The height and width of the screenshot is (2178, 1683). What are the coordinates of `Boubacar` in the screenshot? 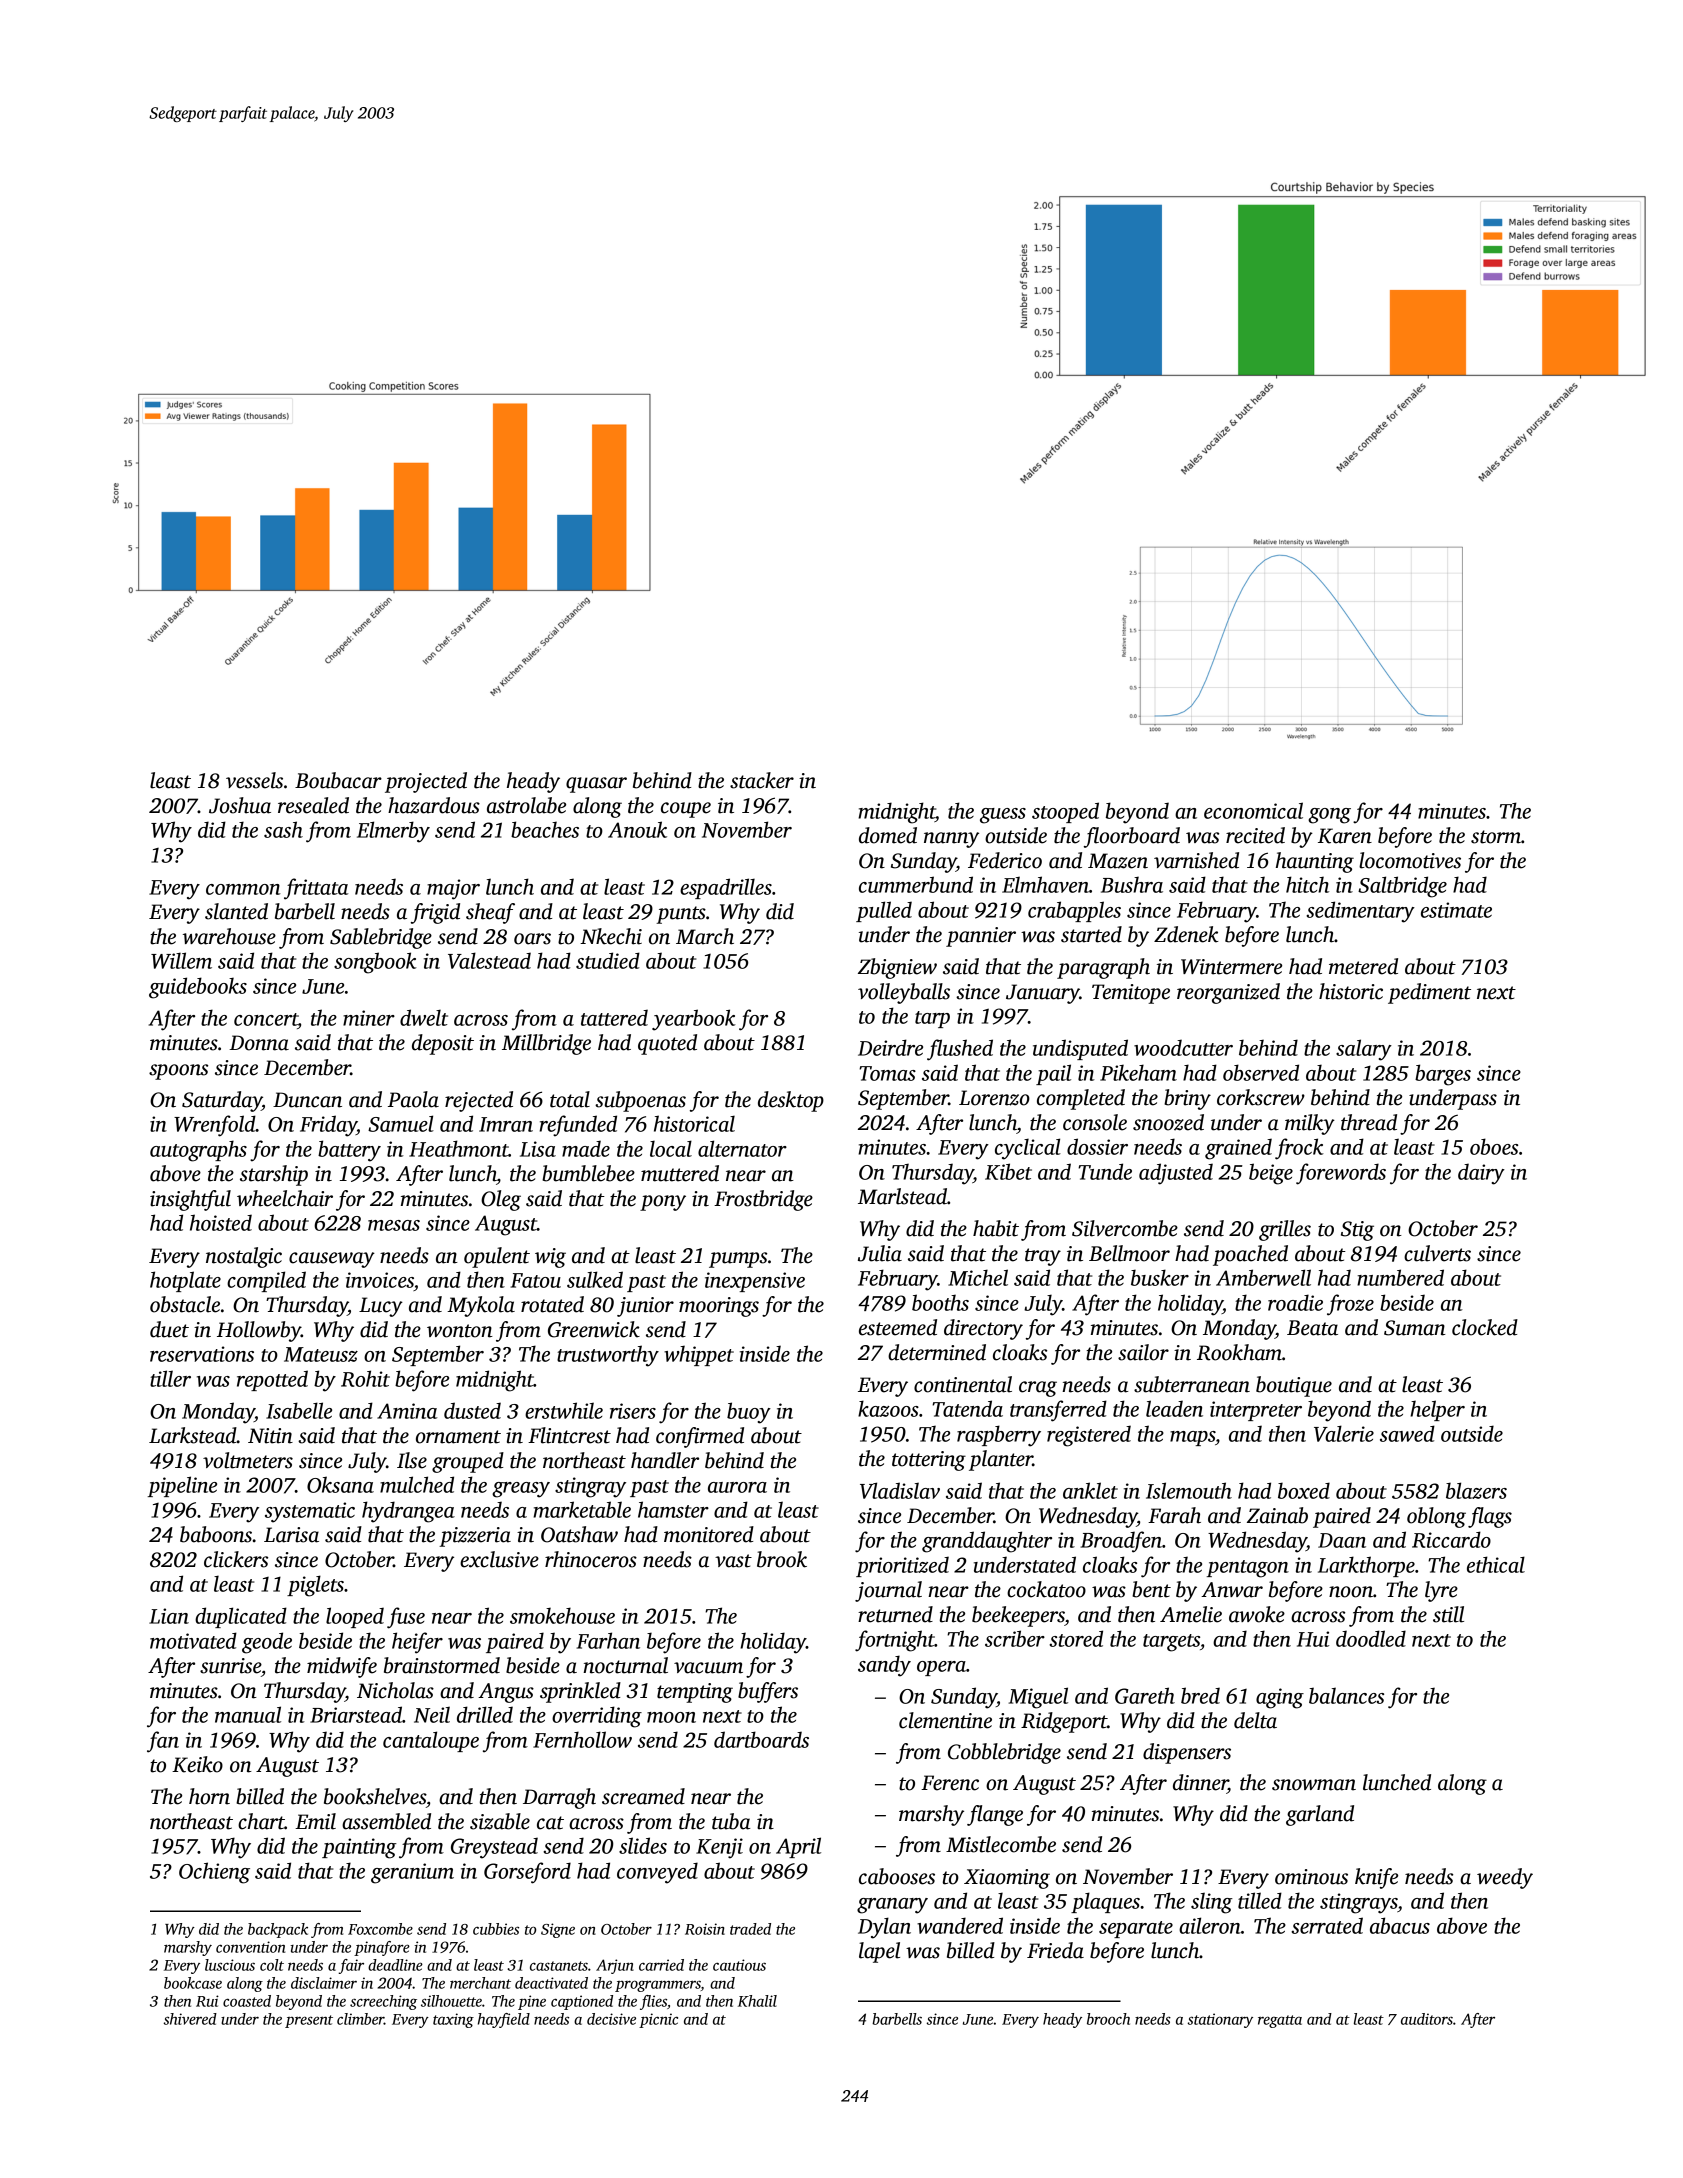 It's located at (338, 780).
